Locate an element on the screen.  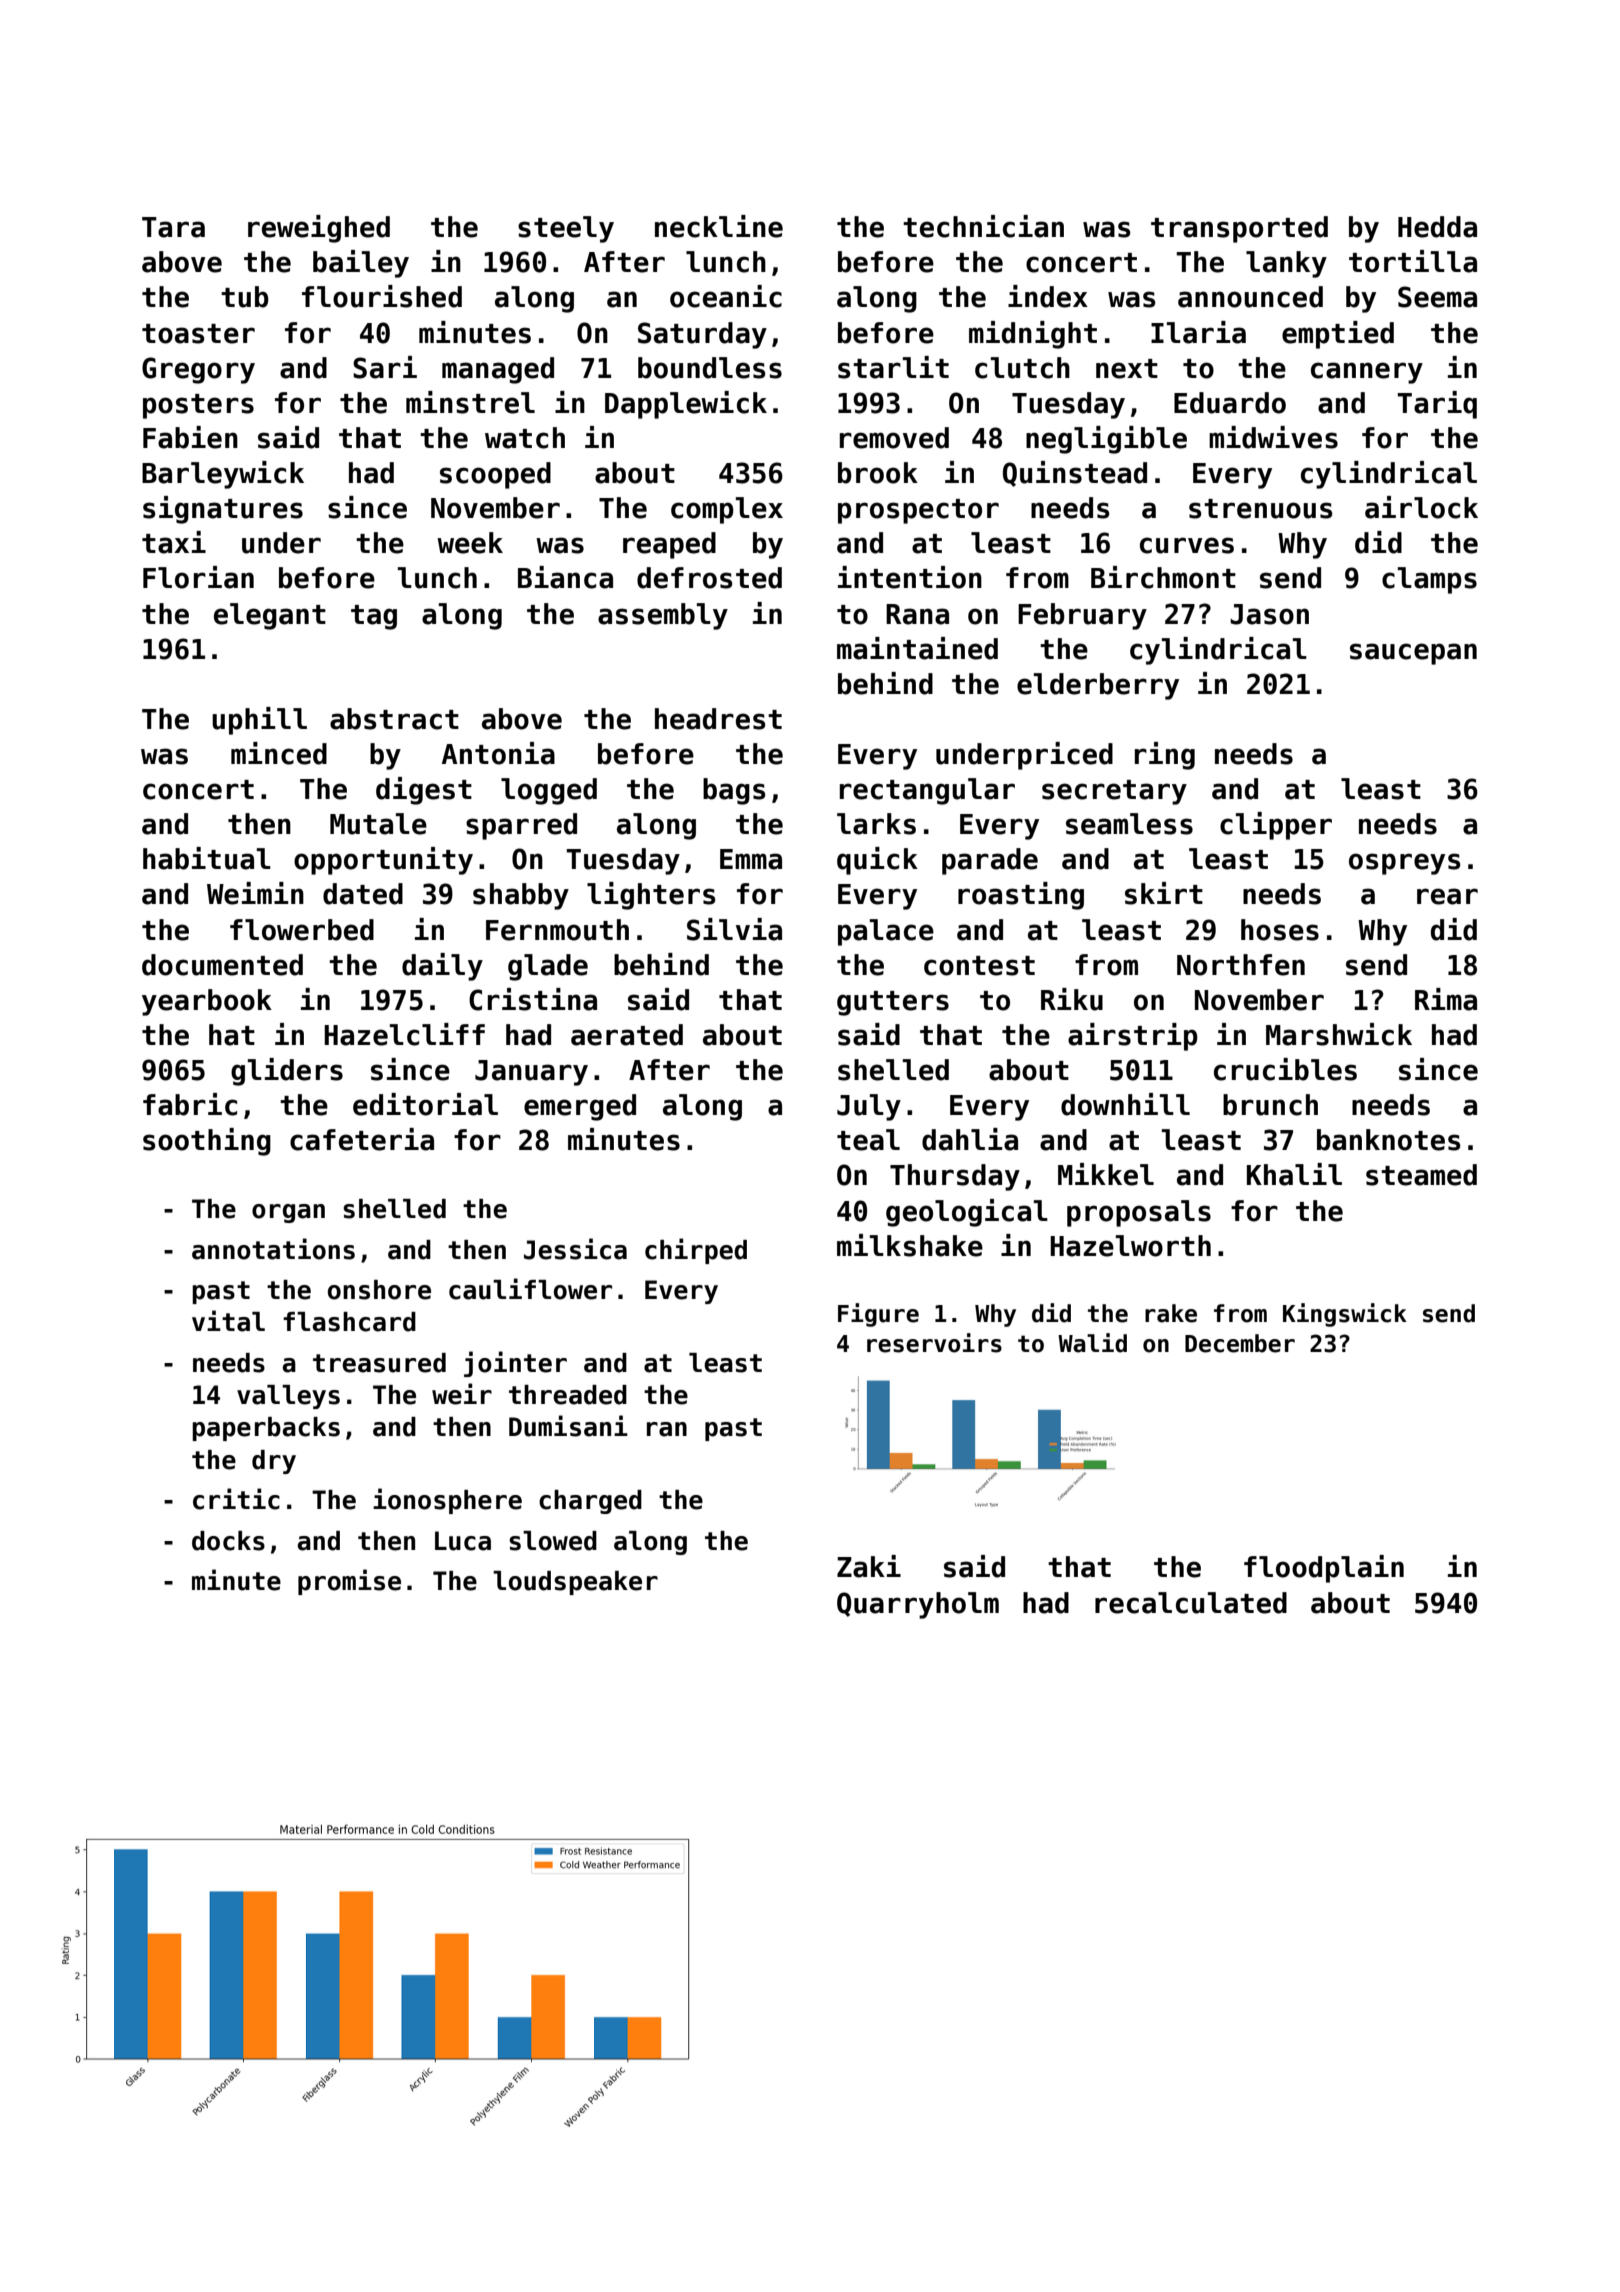
digest is located at coordinates (424, 791).
